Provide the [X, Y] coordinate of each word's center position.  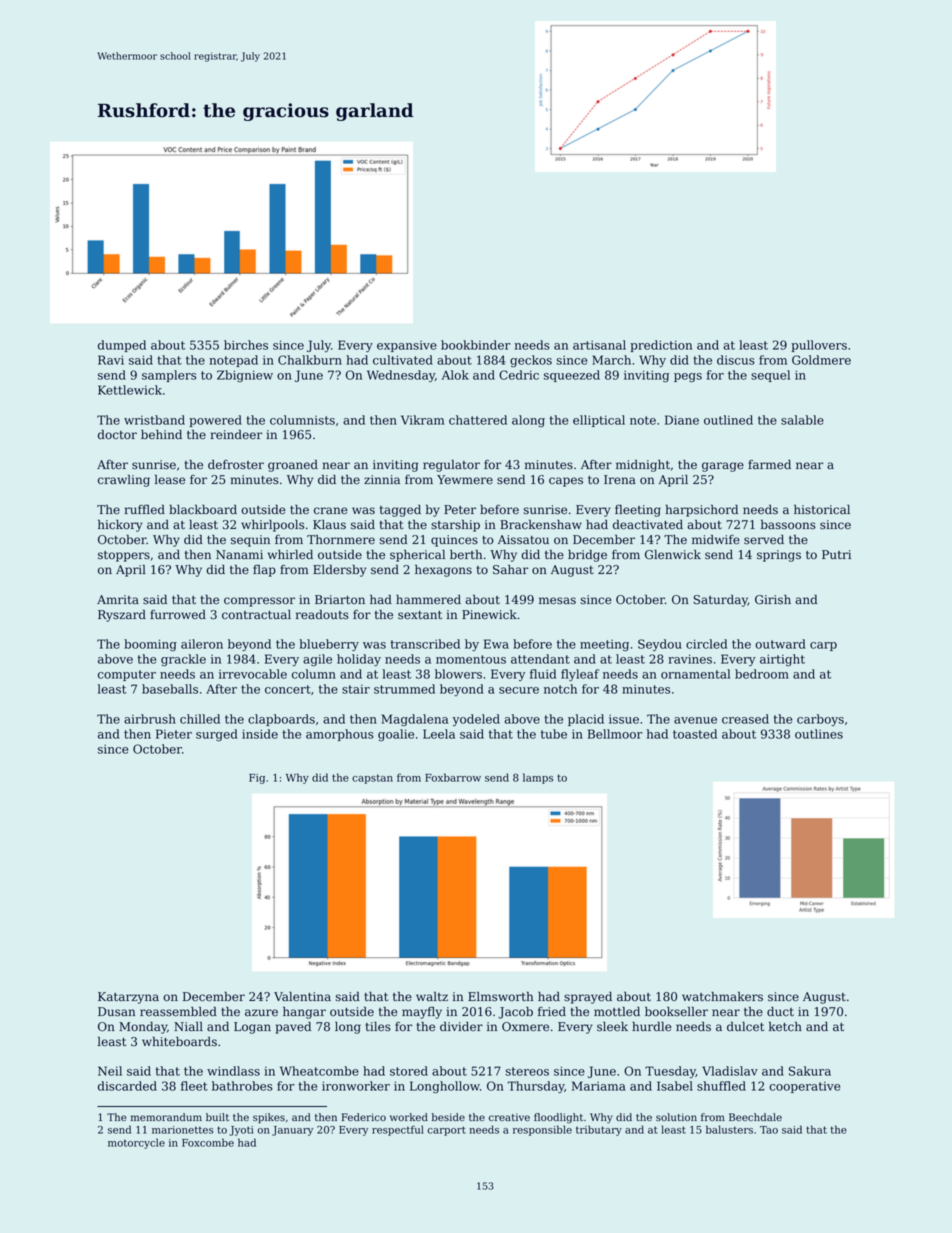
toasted [695, 734]
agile [317, 660]
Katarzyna [128, 998]
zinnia [382, 480]
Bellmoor [615, 734]
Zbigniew [245, 376]
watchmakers [722, 996]
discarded [127, 1086]
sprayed [588, 998]
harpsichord [701, 510]
